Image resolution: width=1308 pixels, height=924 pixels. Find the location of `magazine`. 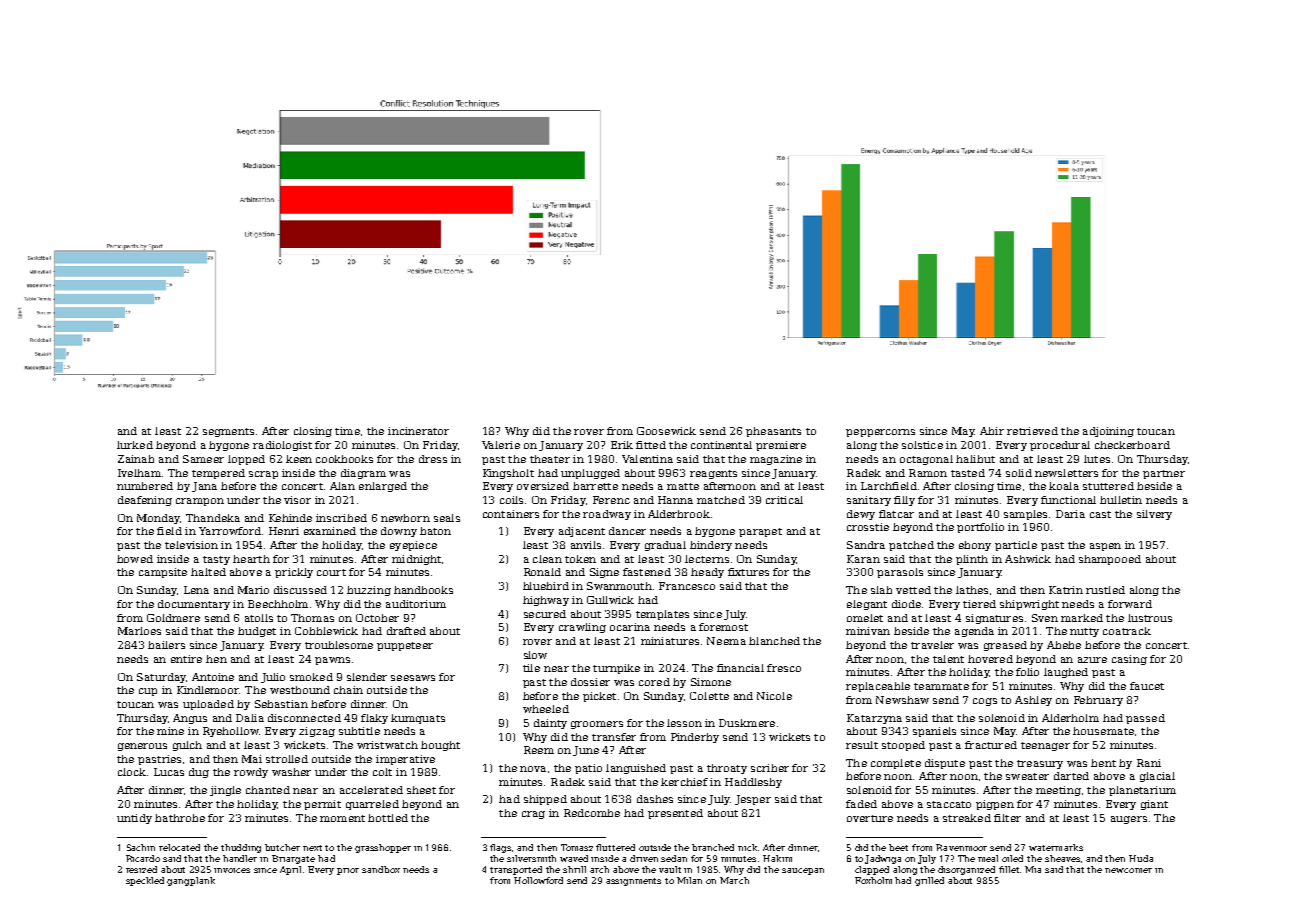

magazine is located at coordinates (776, 460).
